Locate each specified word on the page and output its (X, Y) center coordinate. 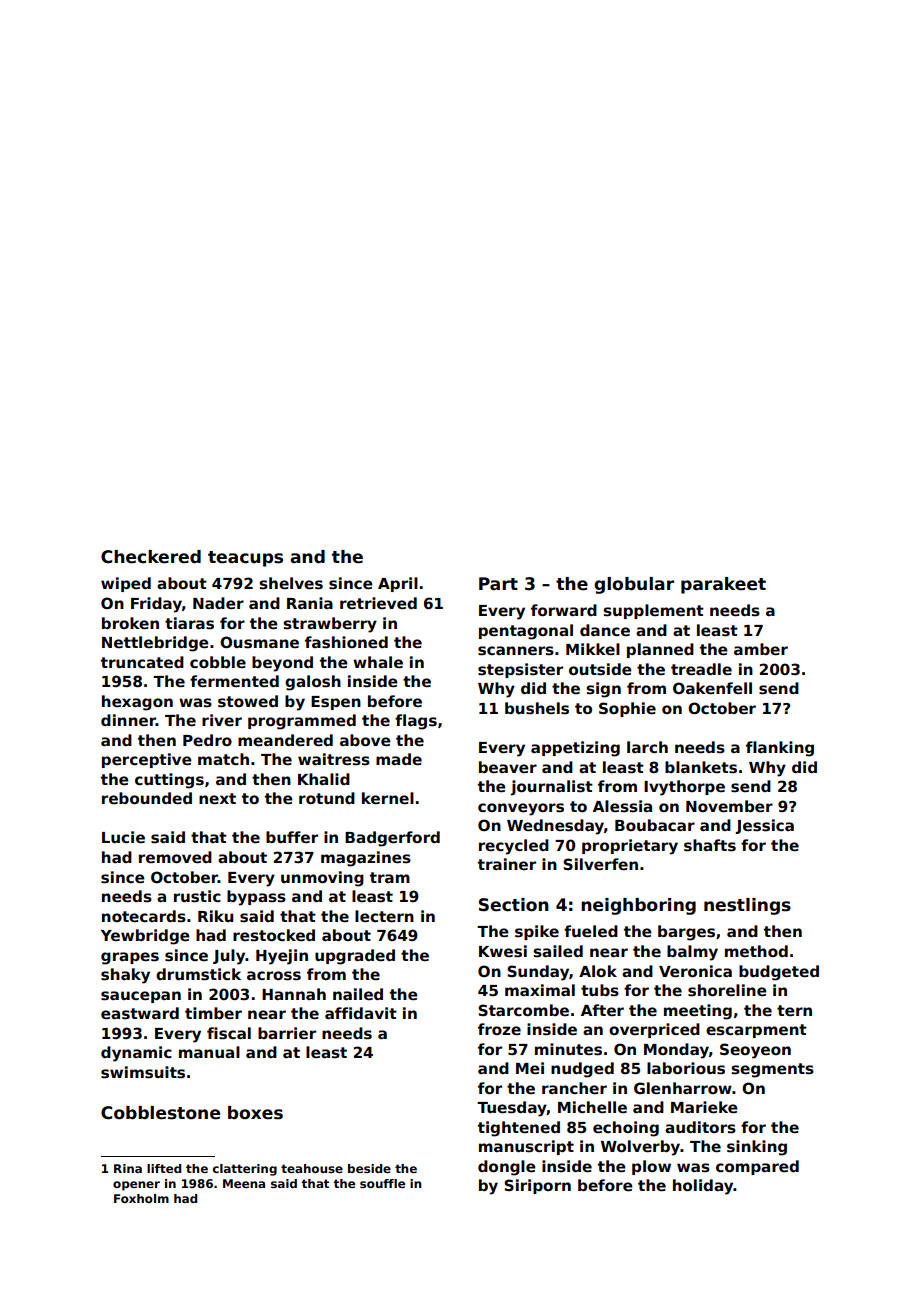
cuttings (169, 781)
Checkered (151, 557)
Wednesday (555, 827)
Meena (244, 1183)
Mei (530, 1068)
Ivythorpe (684, 788)
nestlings (747, 906)
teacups (245, 559)
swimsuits (143, 1072)
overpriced (654, 1030)
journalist (551, 788)
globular (634, 585)
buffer (292, 837)
